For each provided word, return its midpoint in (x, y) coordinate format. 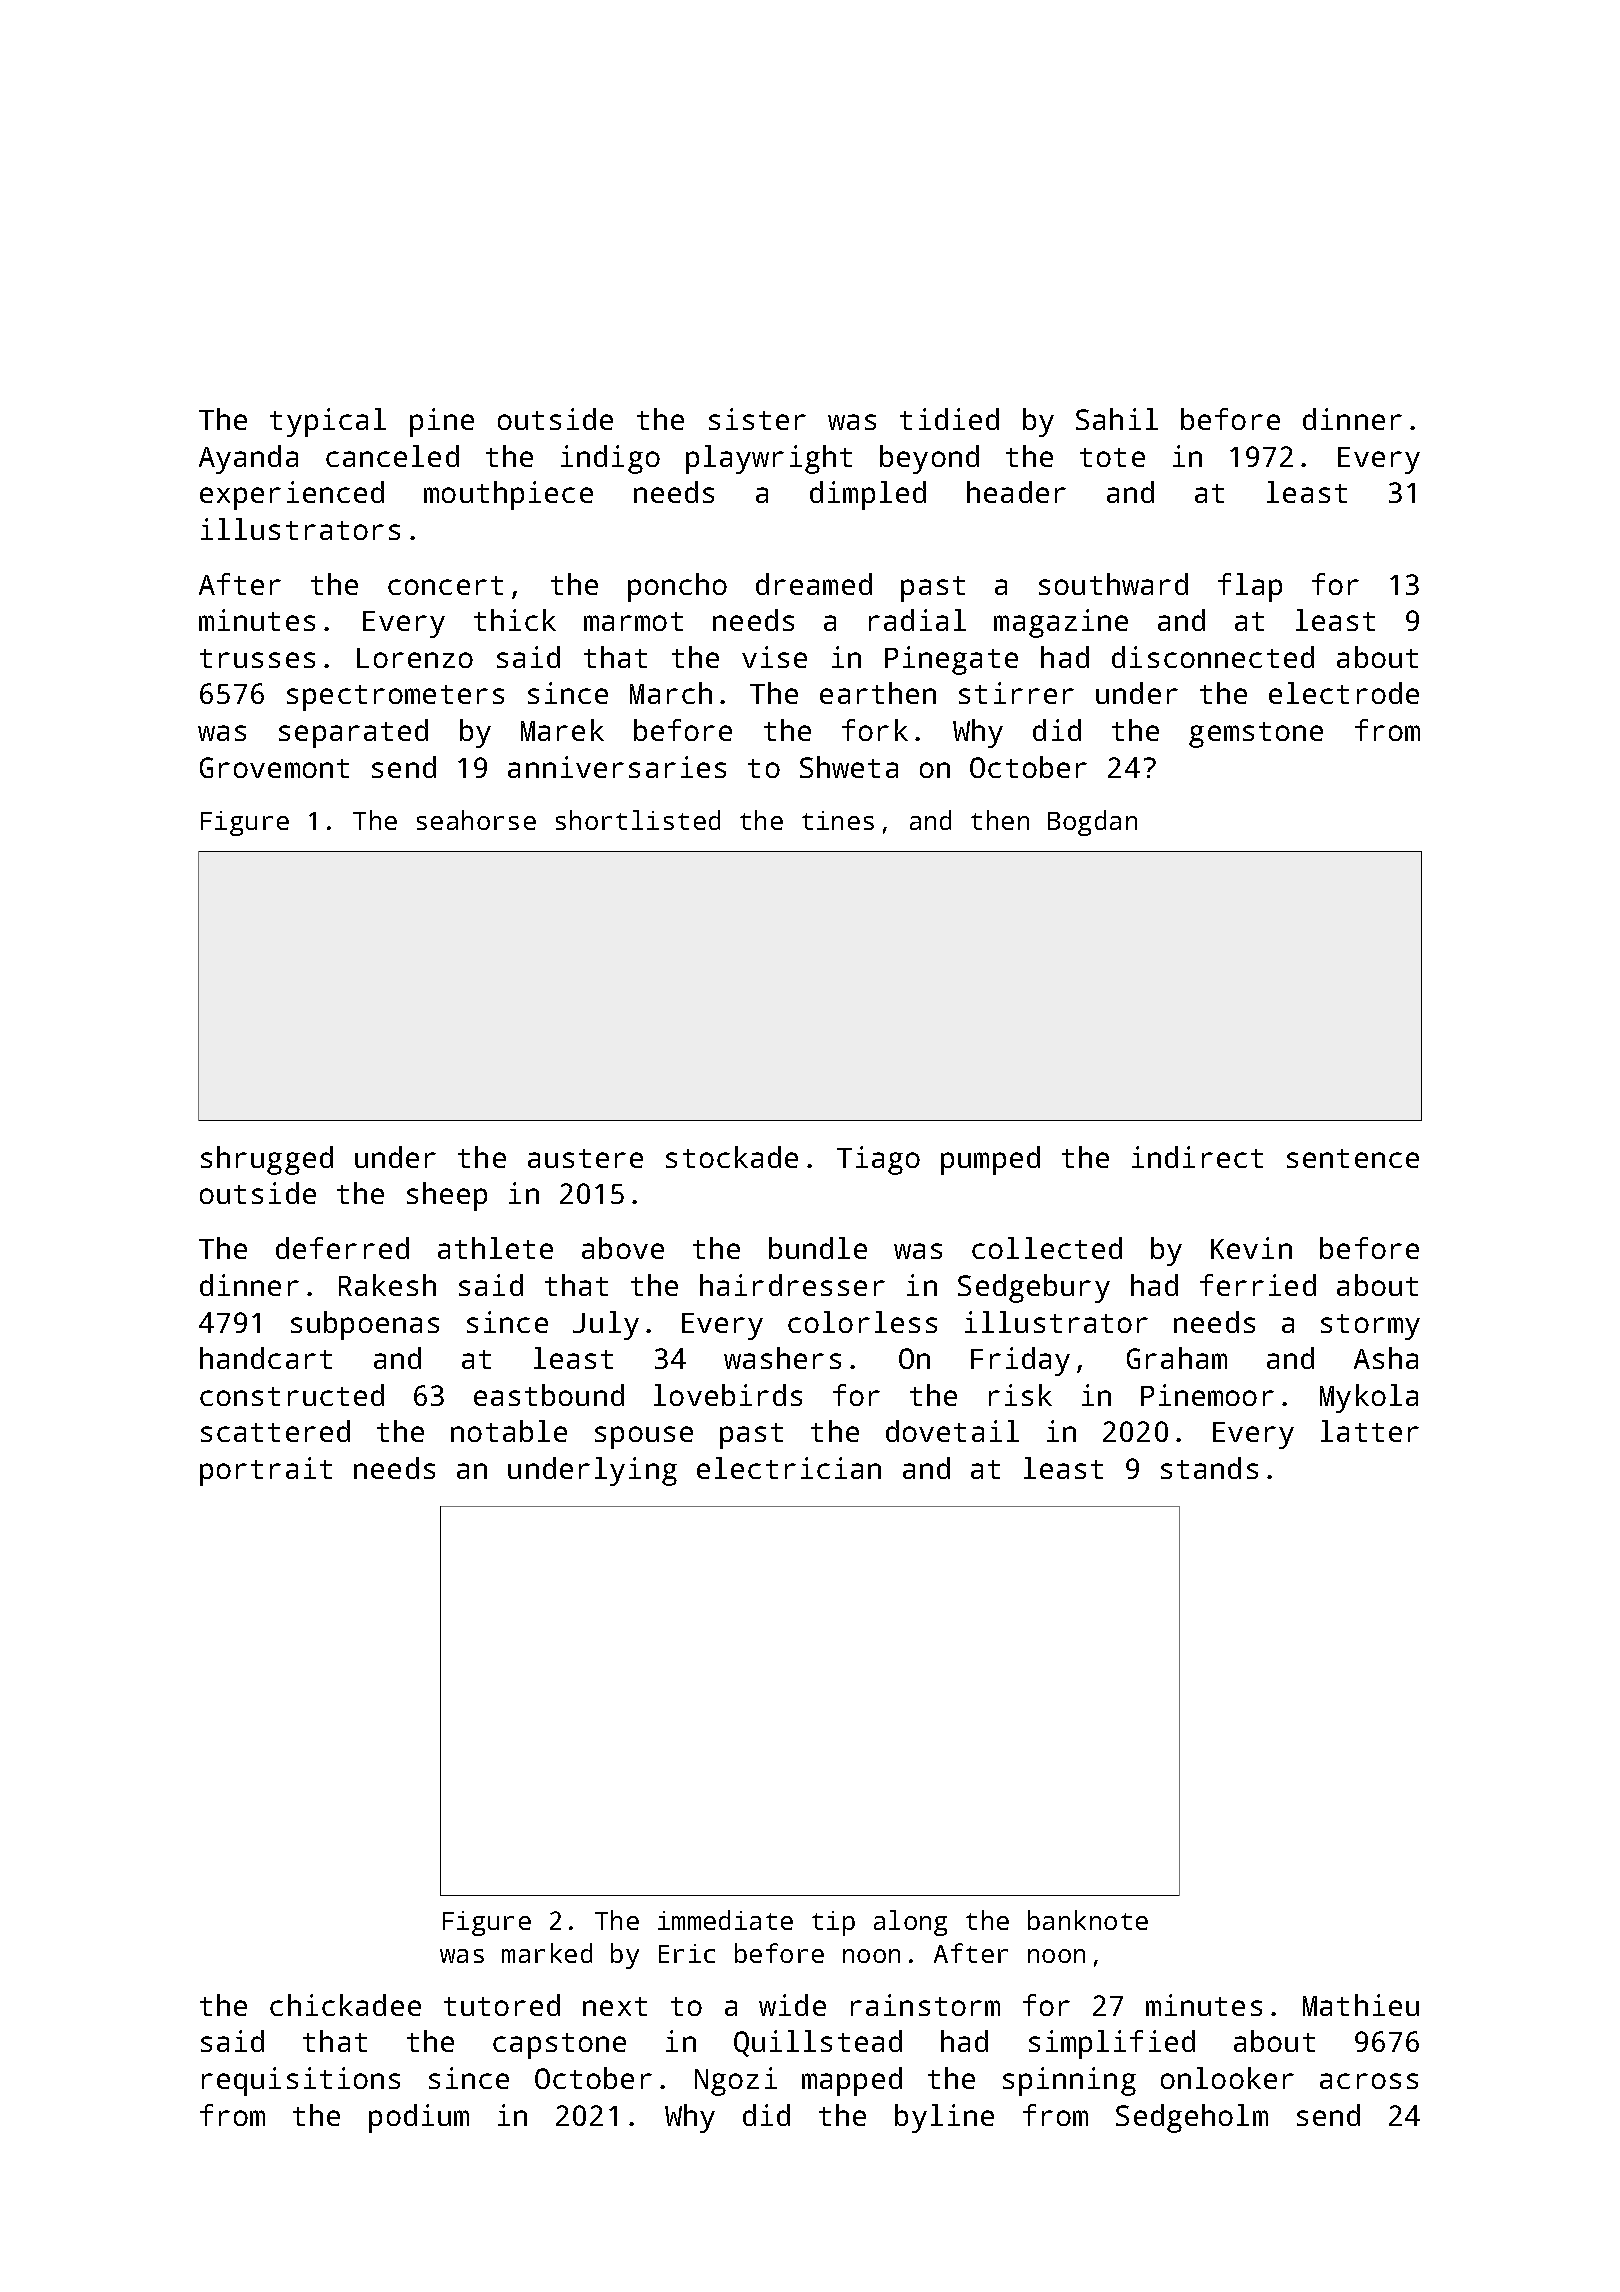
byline (944, 2118)
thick (515, 620)
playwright (769, 459)
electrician (789, 1468)
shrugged (267, 1160)
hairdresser (792, 1285)
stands (1209, 1468)
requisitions (301, 2081)
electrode (1344, 693)
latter (1370, 1431)
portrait (266, 1471)
